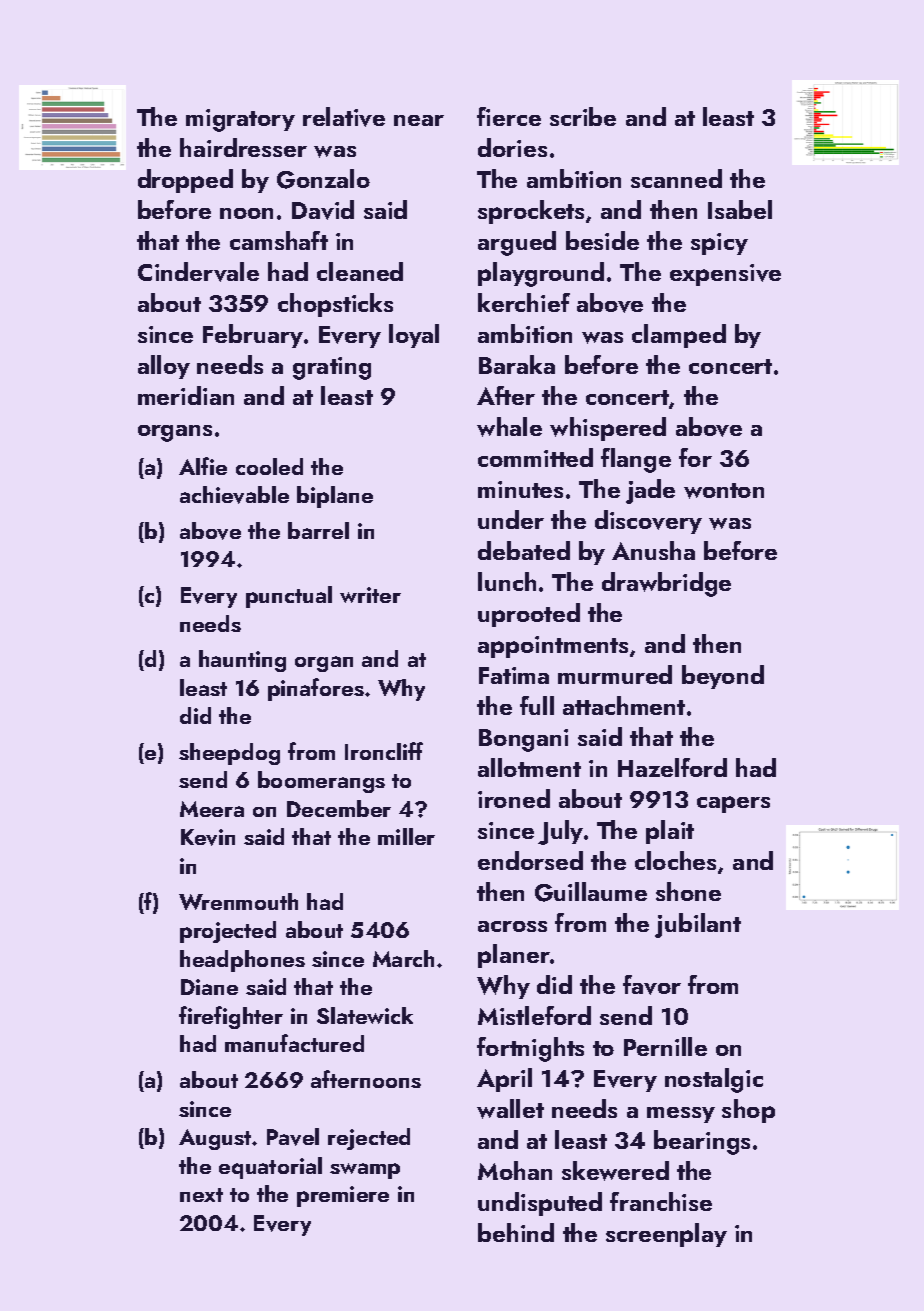 The width and height of the document is (924, 1311). What do you see at coordinates (365, 1015) in the document?
I see `Slatewick` at bounding box center [365, 1015].
